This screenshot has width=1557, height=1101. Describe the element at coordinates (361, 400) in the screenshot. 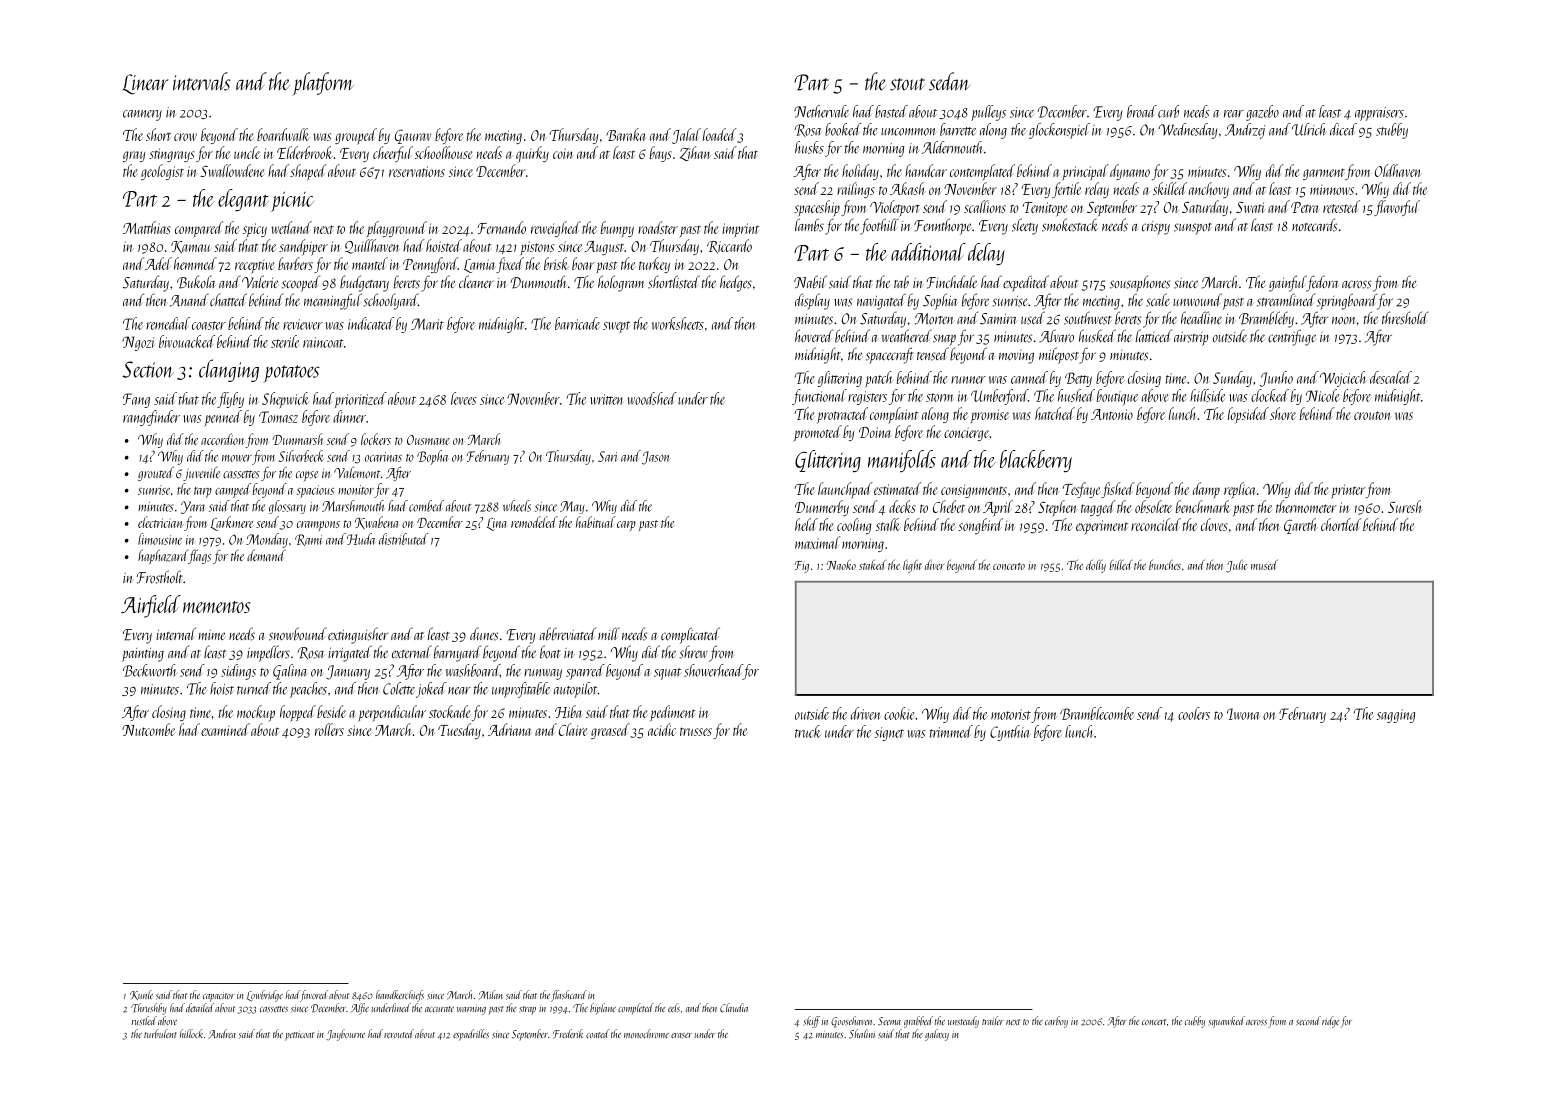

I see `prioritized` at that location.
